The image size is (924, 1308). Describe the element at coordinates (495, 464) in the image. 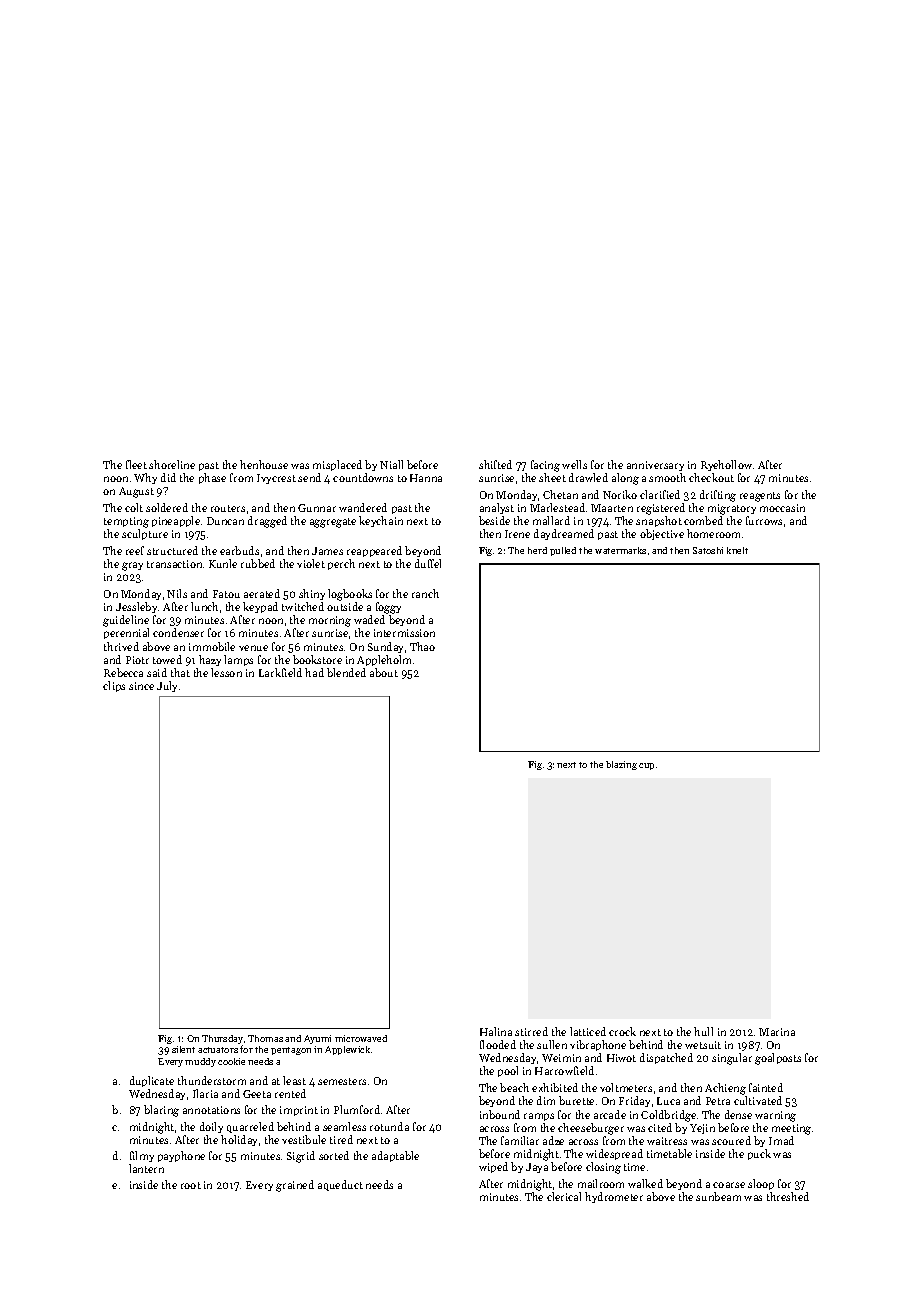

I see `shifted` at that location.
